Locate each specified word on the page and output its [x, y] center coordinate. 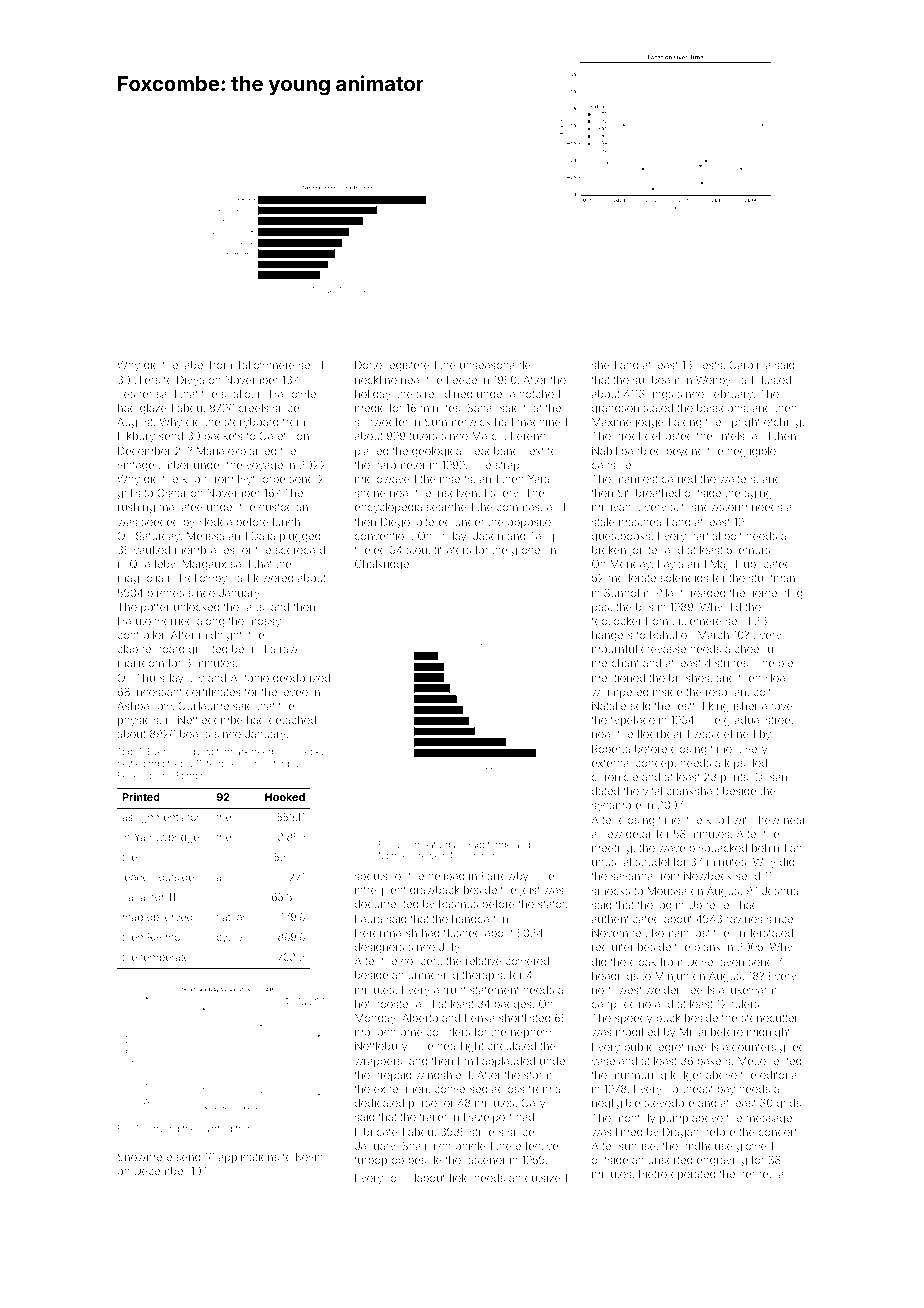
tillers [147, 380]
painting [215, 1129]
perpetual [762, 1175]
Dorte [368, 365]
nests [709, 365]
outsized [546, 1178]
